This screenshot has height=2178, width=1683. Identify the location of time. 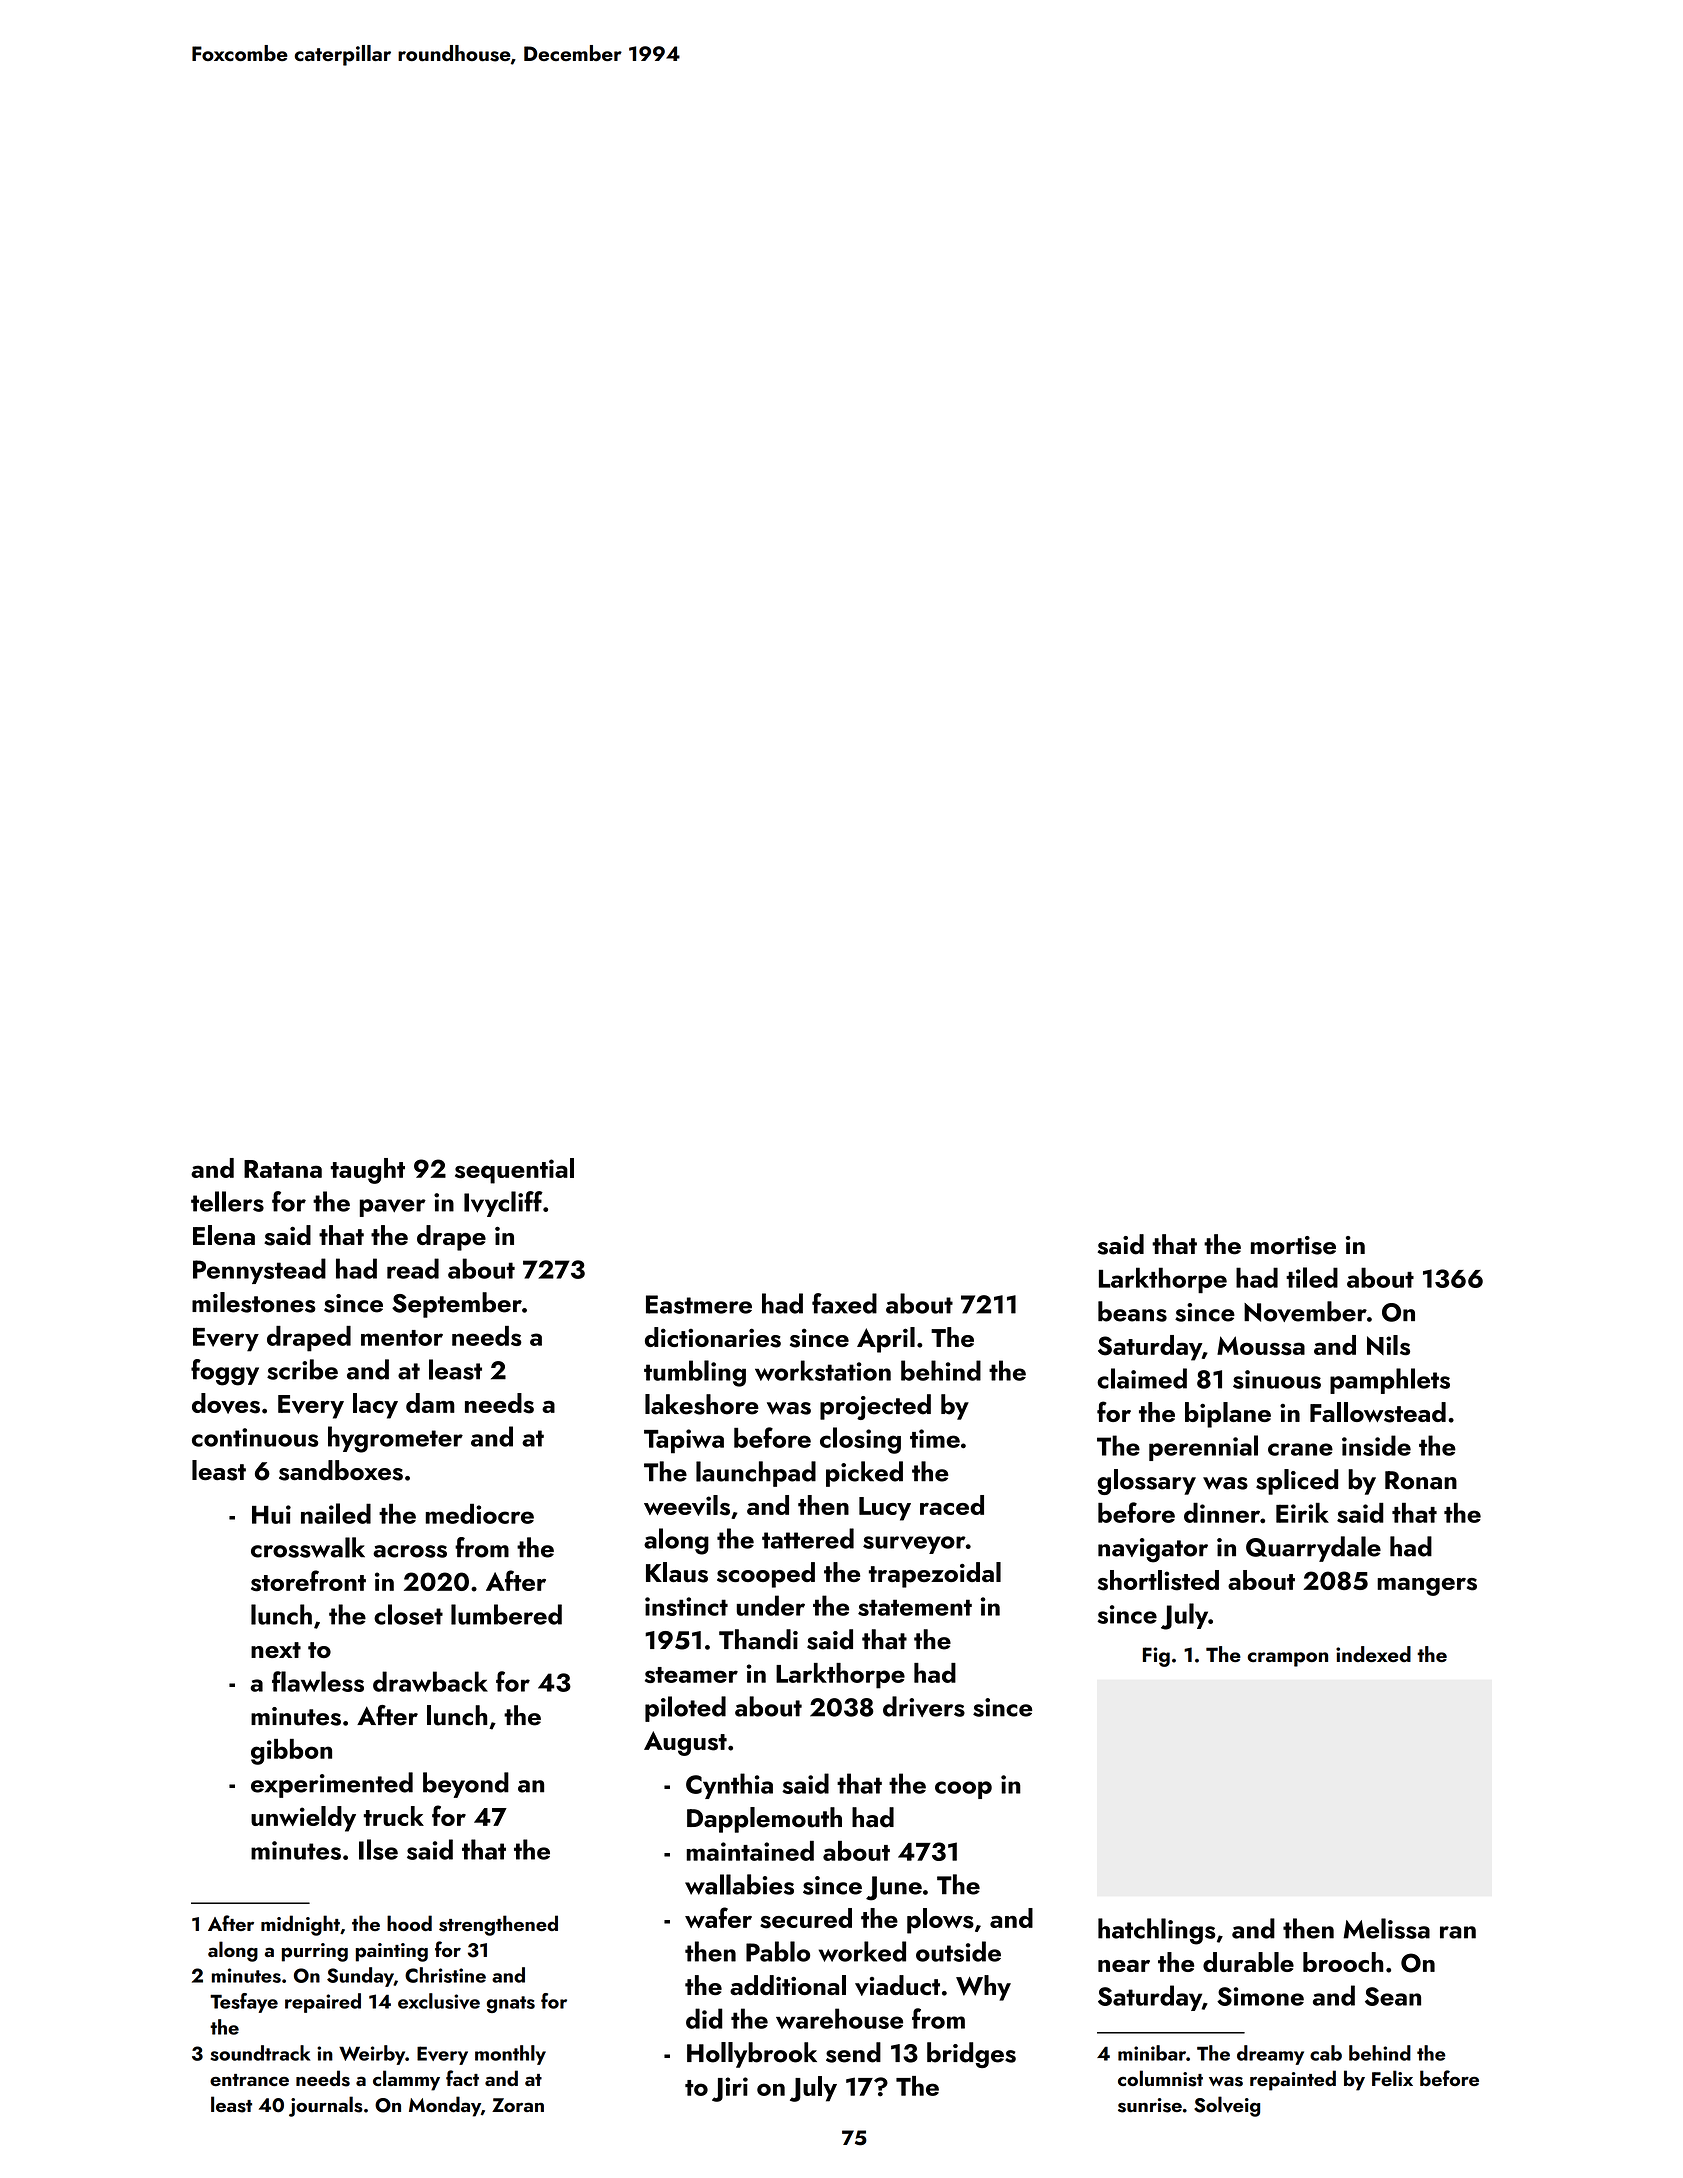
(935, 1438).
